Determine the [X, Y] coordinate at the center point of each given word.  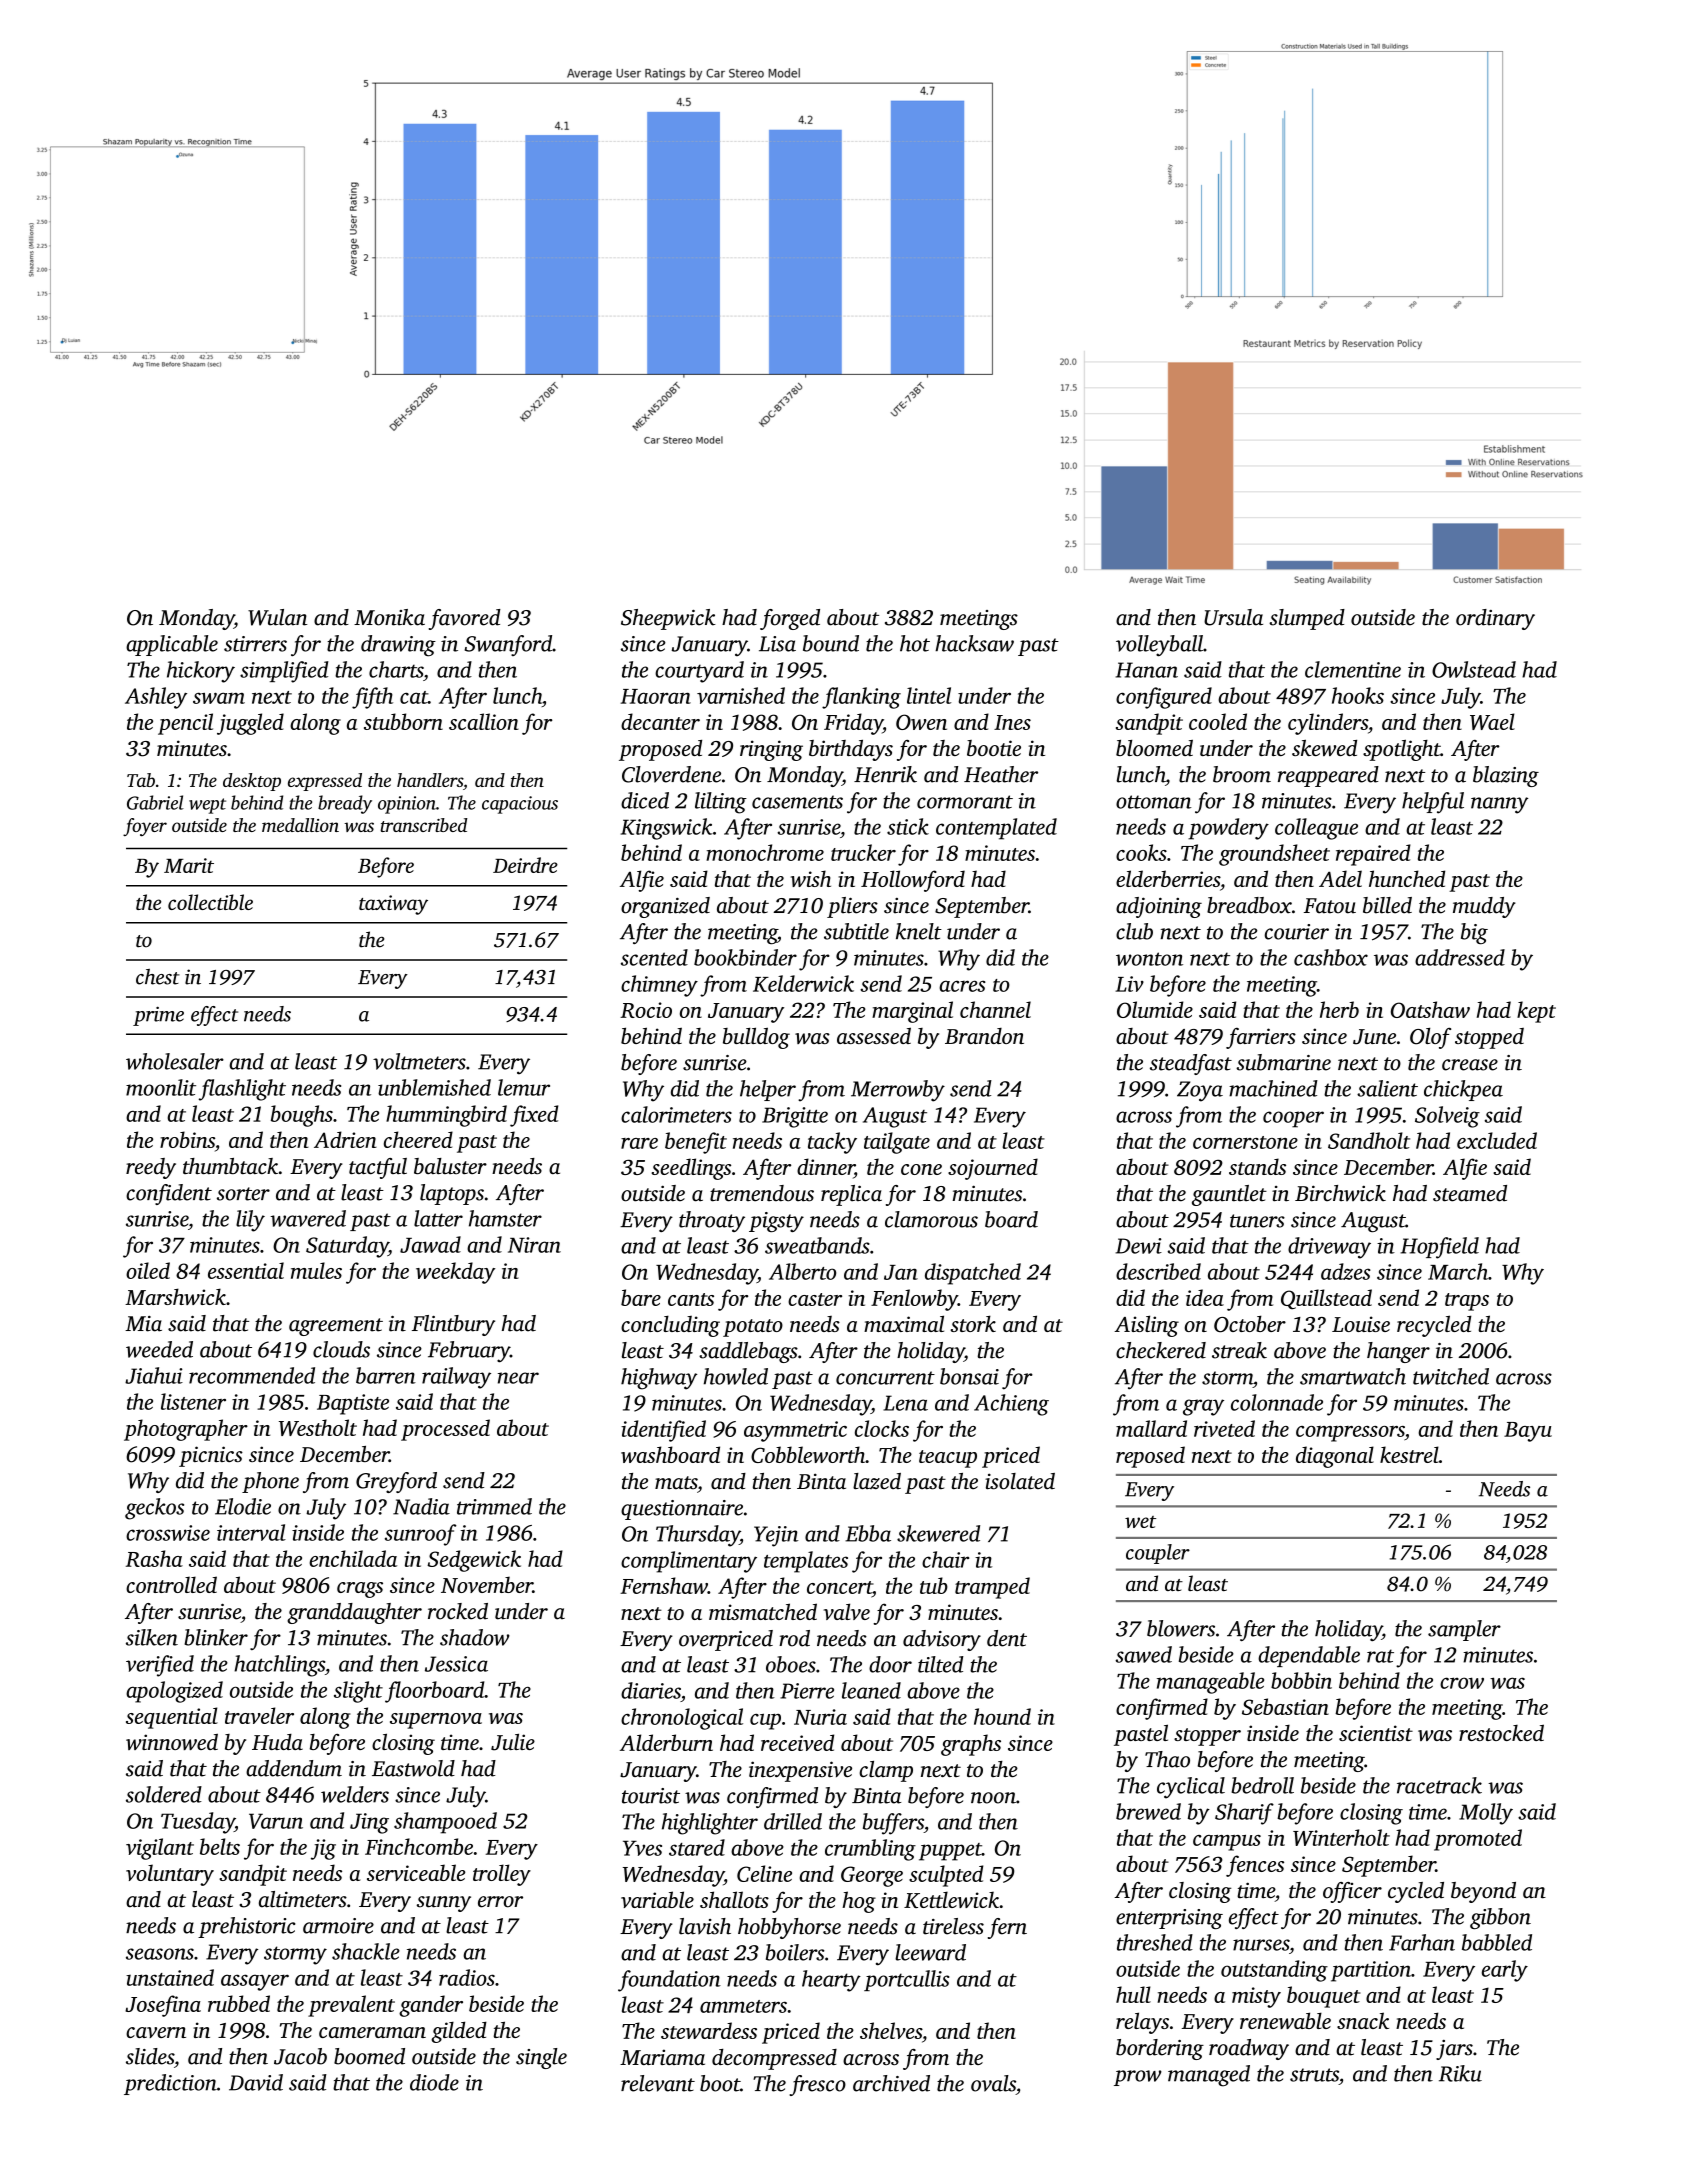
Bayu [1528, 1432]
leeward [930, 1952]
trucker [863, 852]
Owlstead [1474, 669]
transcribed [424, 825]
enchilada [353, 1558]
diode [434, 2082]
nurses [1261, 1945]
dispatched [973, 1274]
